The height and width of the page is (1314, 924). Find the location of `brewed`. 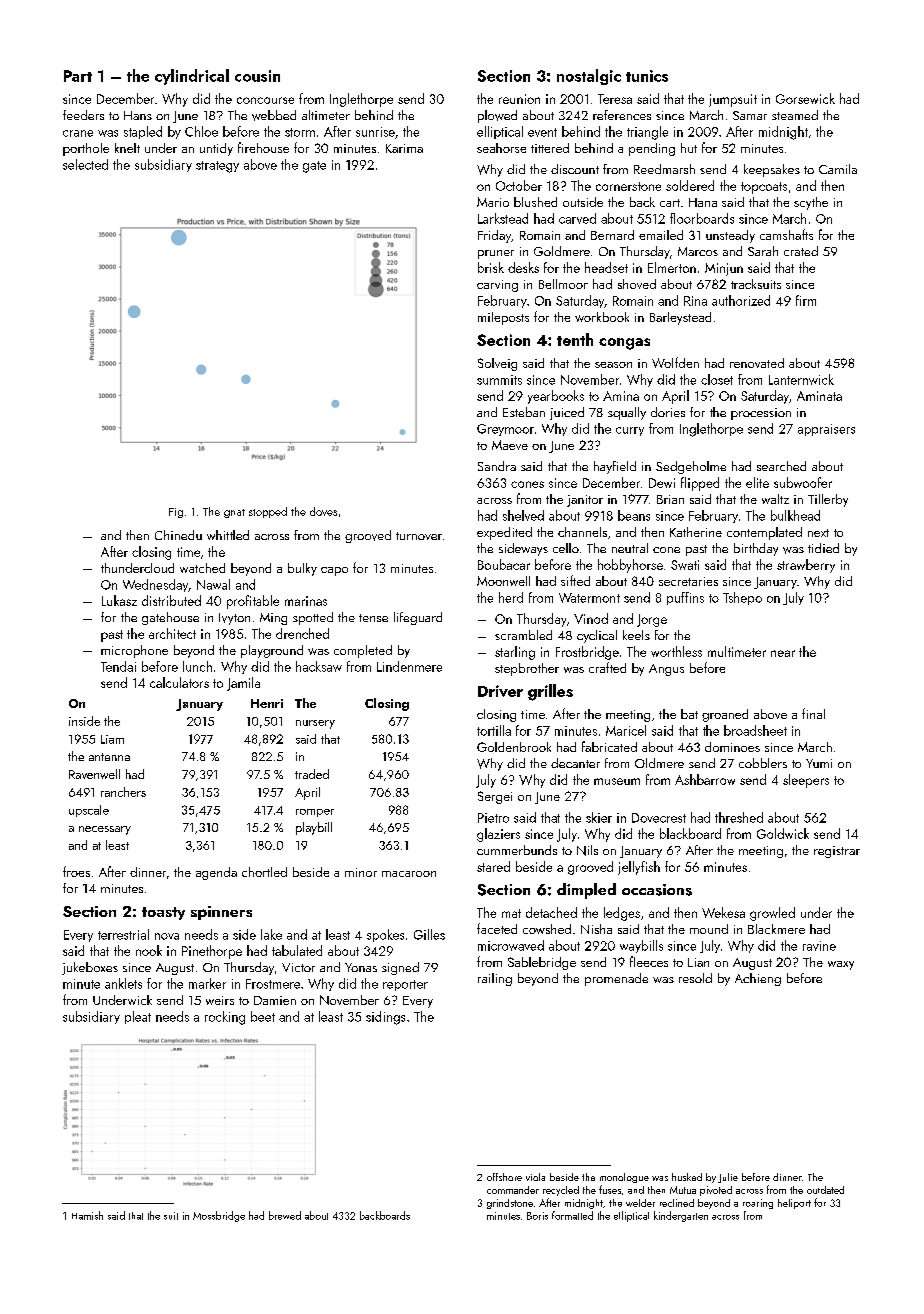

brewed is located at coordinates (285, 1215).
